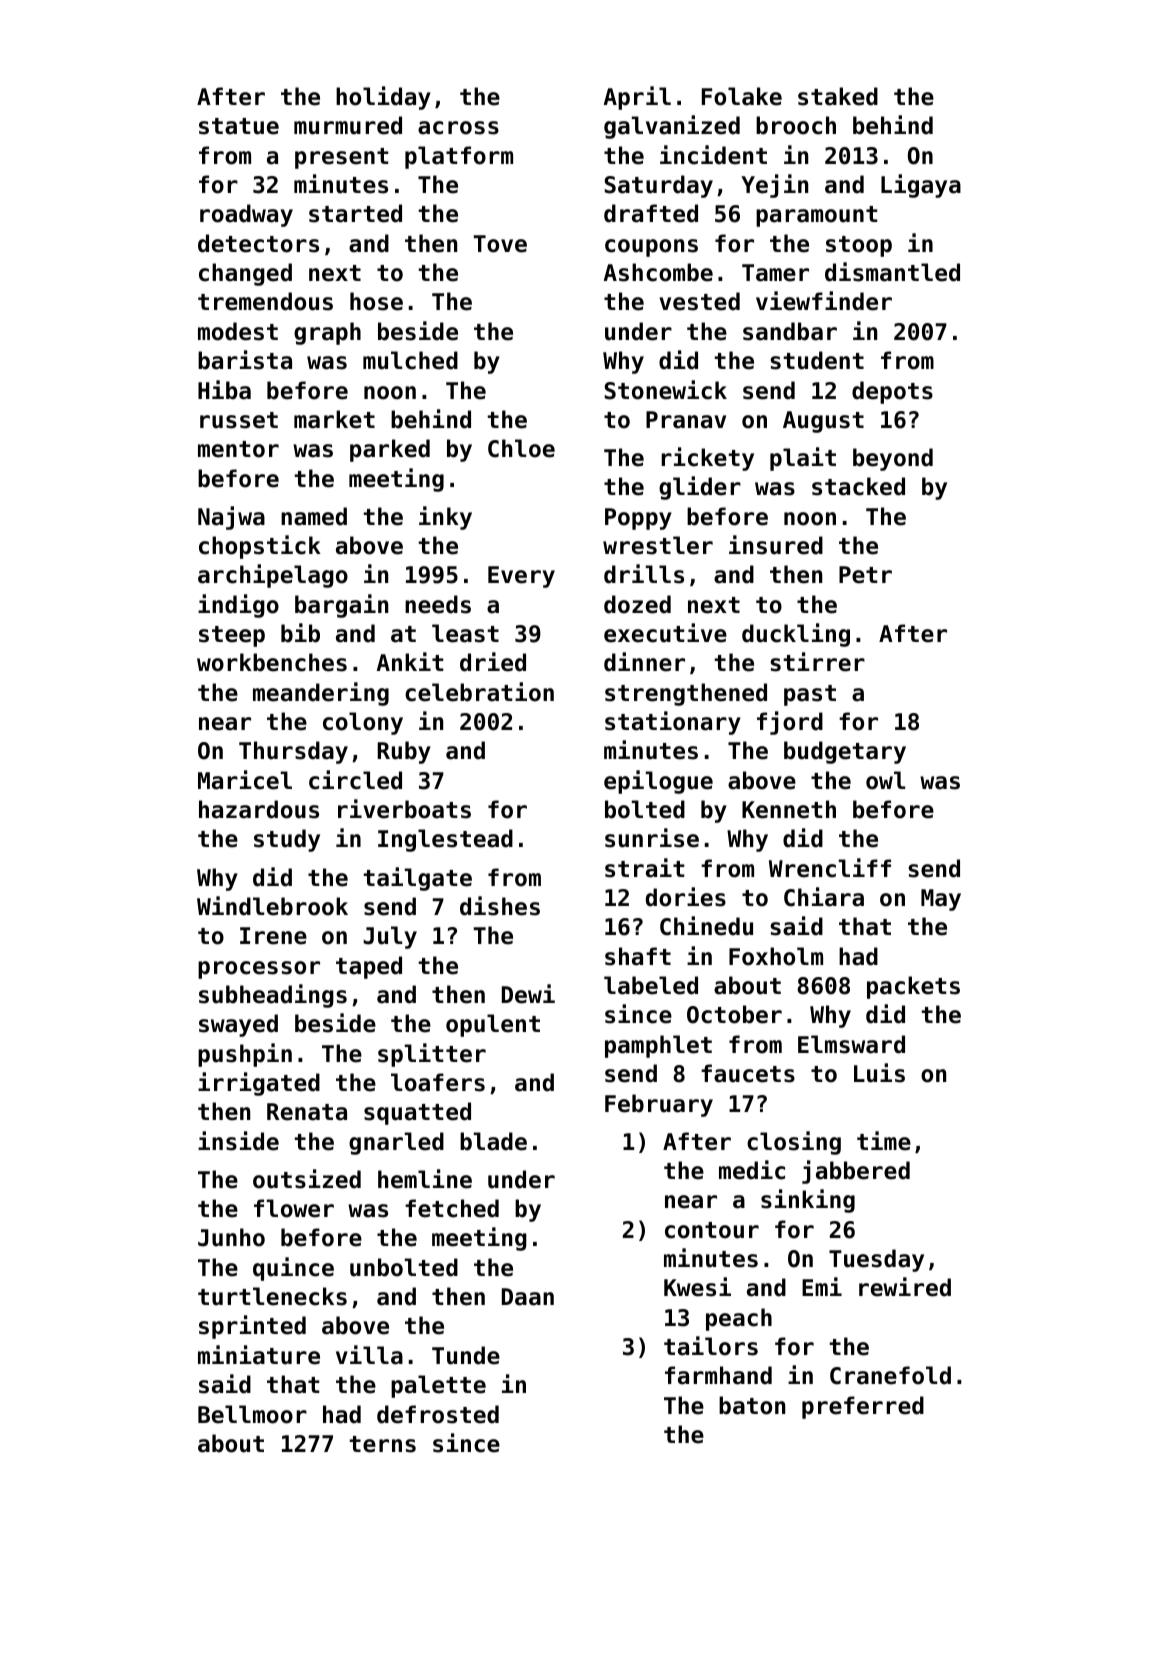  What do you see at coordinates (863, 1407) in the screenshot?
I see `preferred` at bounding box center [863, 1407].
